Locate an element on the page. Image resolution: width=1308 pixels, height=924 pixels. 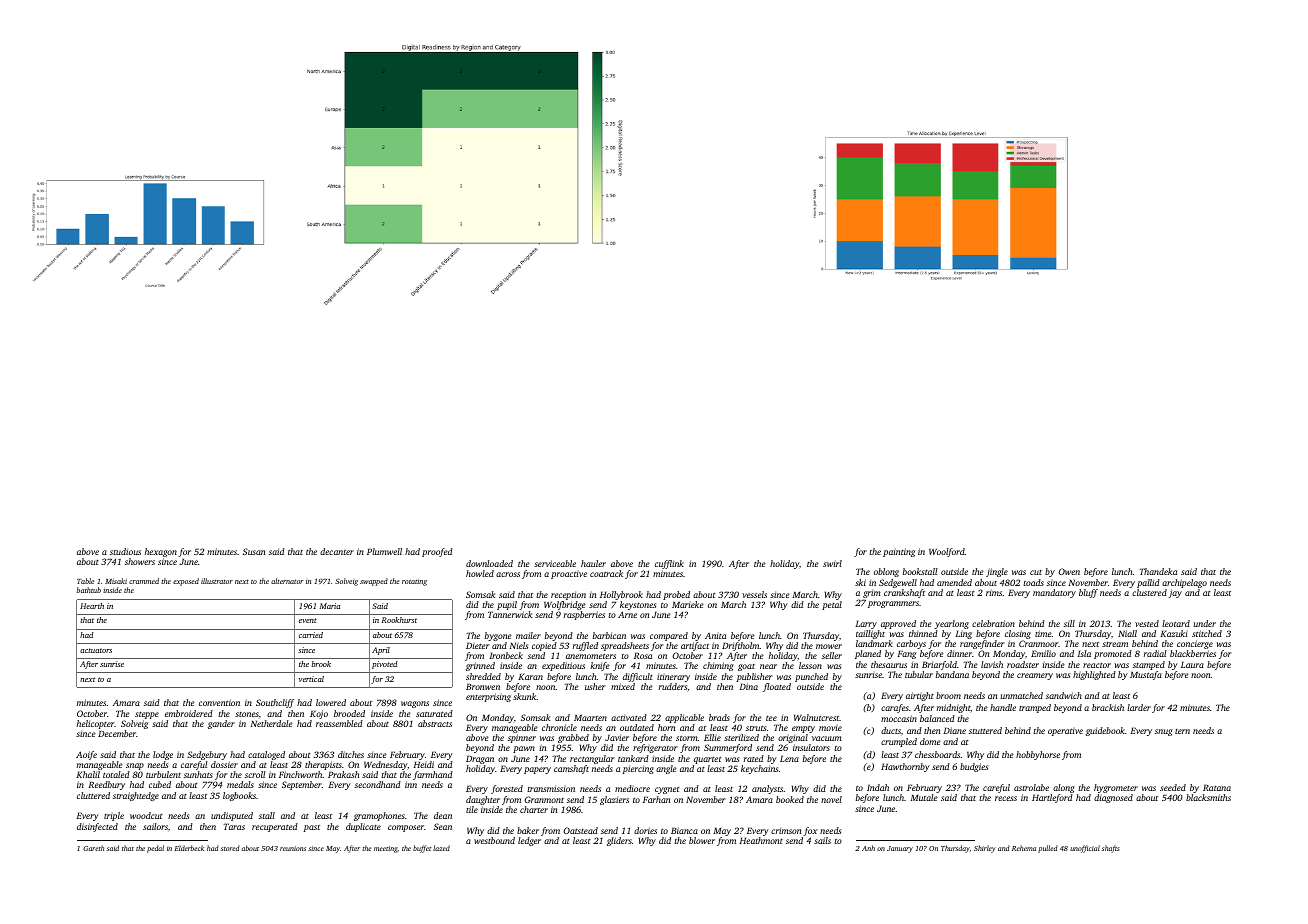
actuators is located at coordinates (96, 650).
